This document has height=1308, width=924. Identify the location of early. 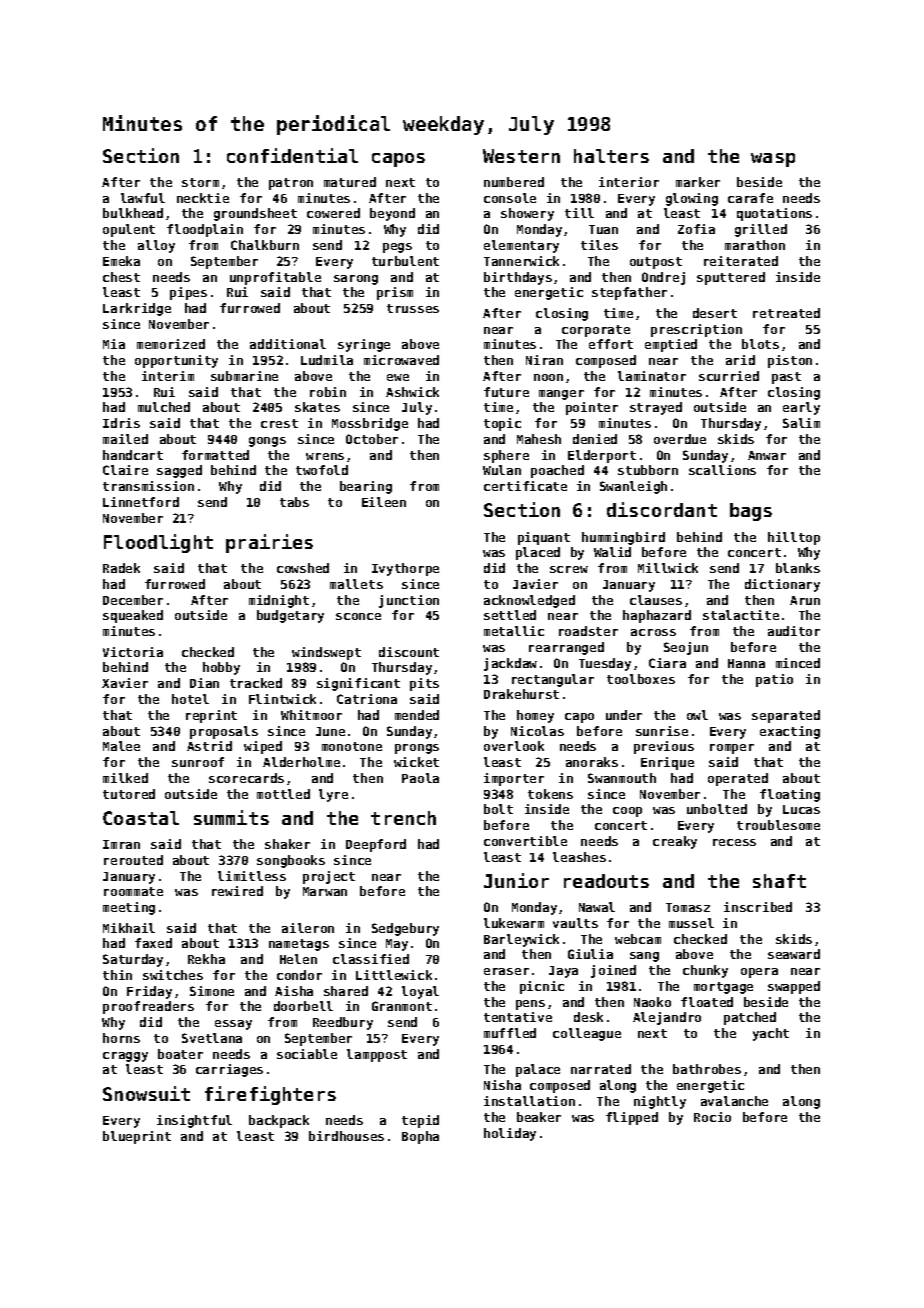
(801, 408).
